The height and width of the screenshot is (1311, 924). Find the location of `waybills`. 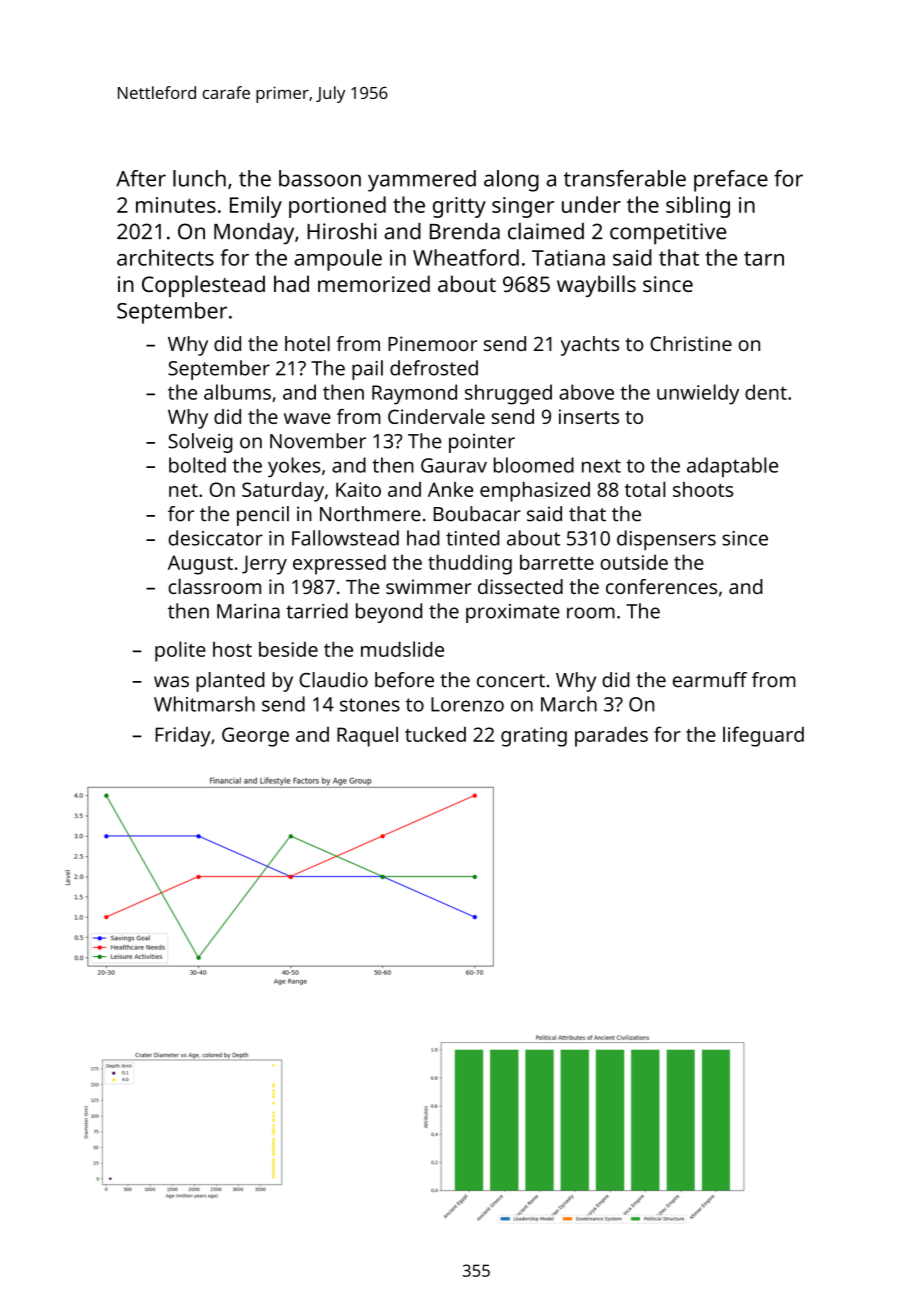

waybills is located at coordinates (596, 286).
